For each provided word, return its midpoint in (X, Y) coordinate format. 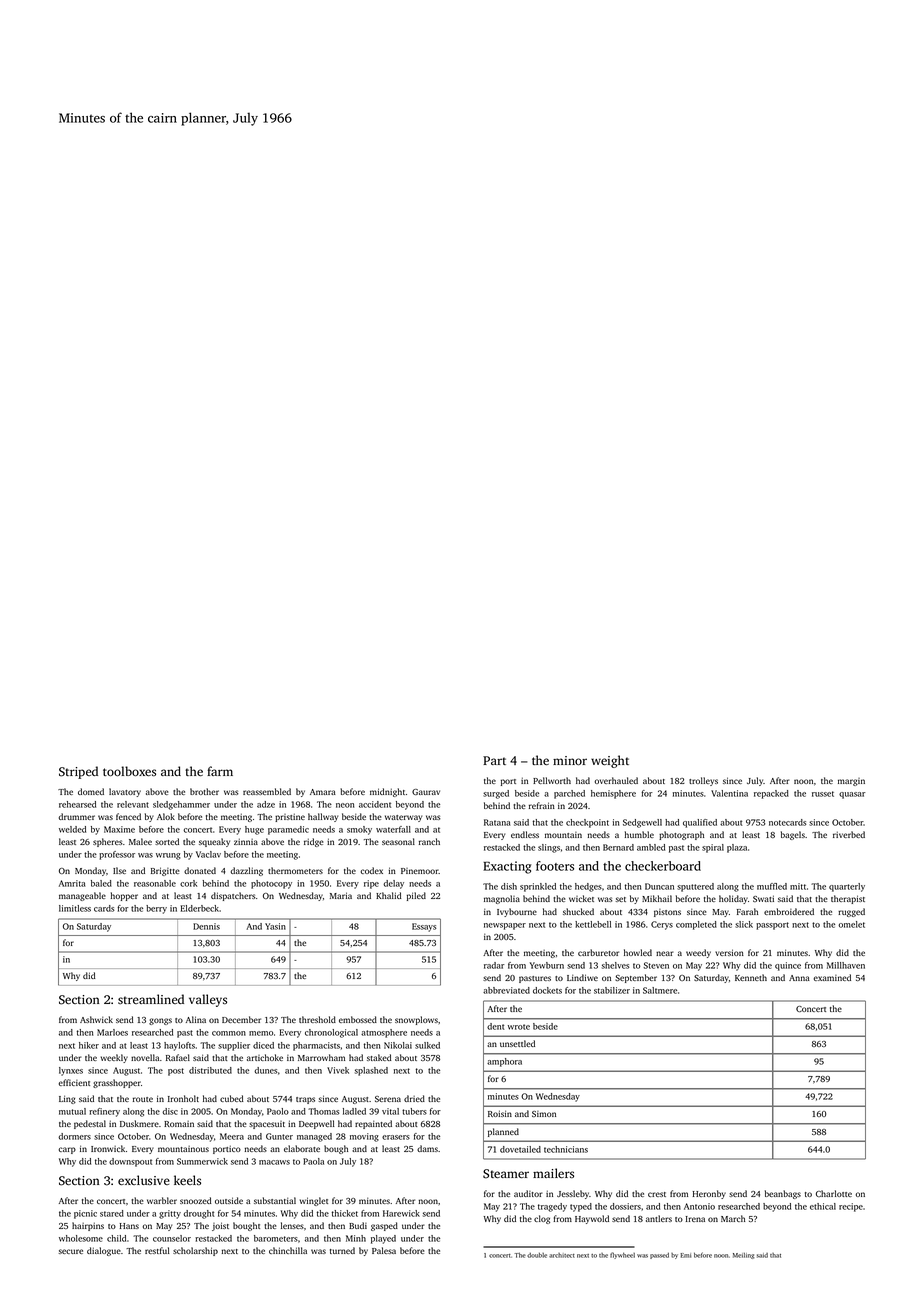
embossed (358, 1019)
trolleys (703, 781)
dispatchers (233, 896)
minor (570, 760)
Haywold (592, 1219)
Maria (341, 895)
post (176, 1072)
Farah (747, 911)
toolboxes (129, 771)
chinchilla (288, 1250)
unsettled (517, 1043)
